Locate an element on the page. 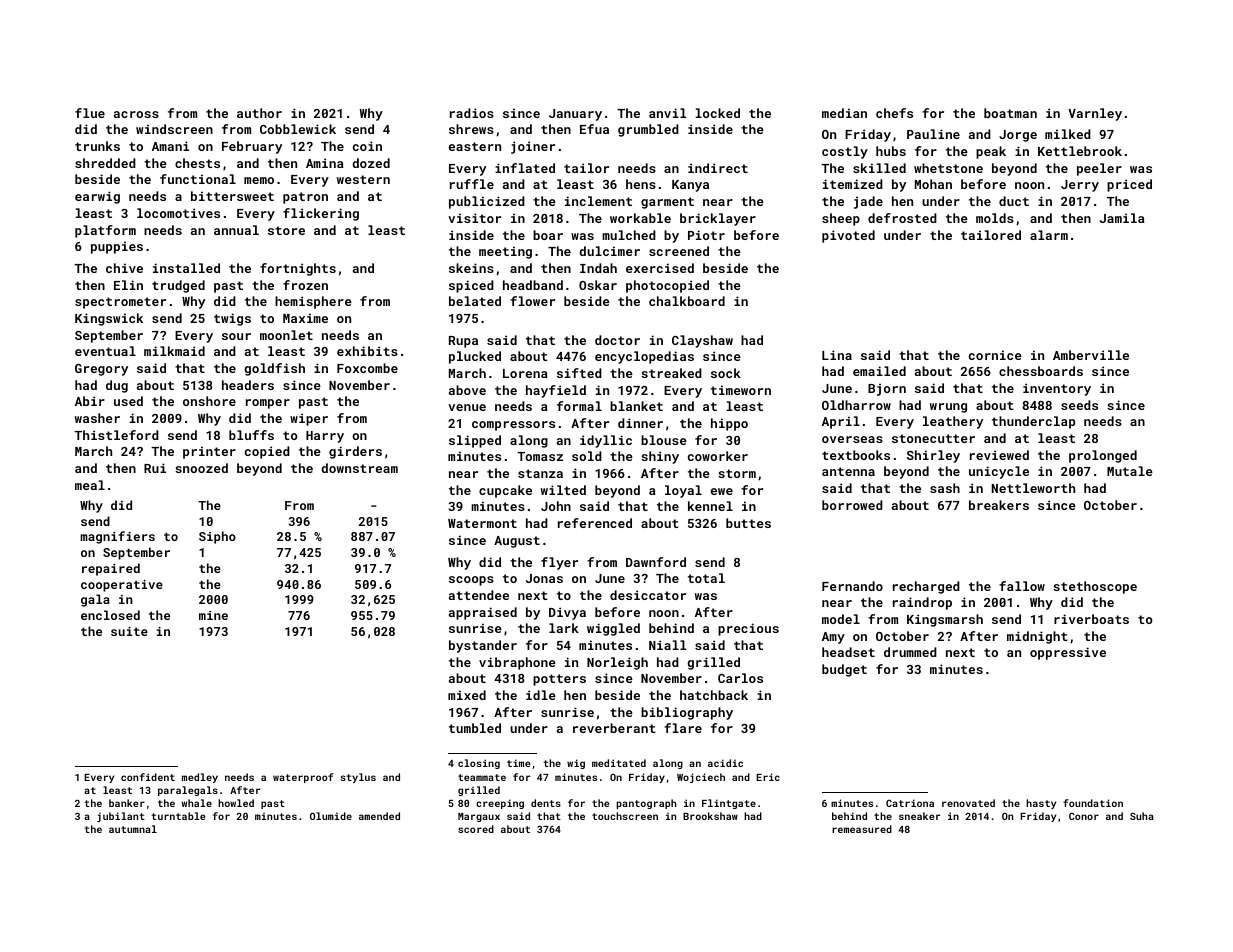 This image has height=952, width=1233. waterproof is located at coordinates (303, 778).
